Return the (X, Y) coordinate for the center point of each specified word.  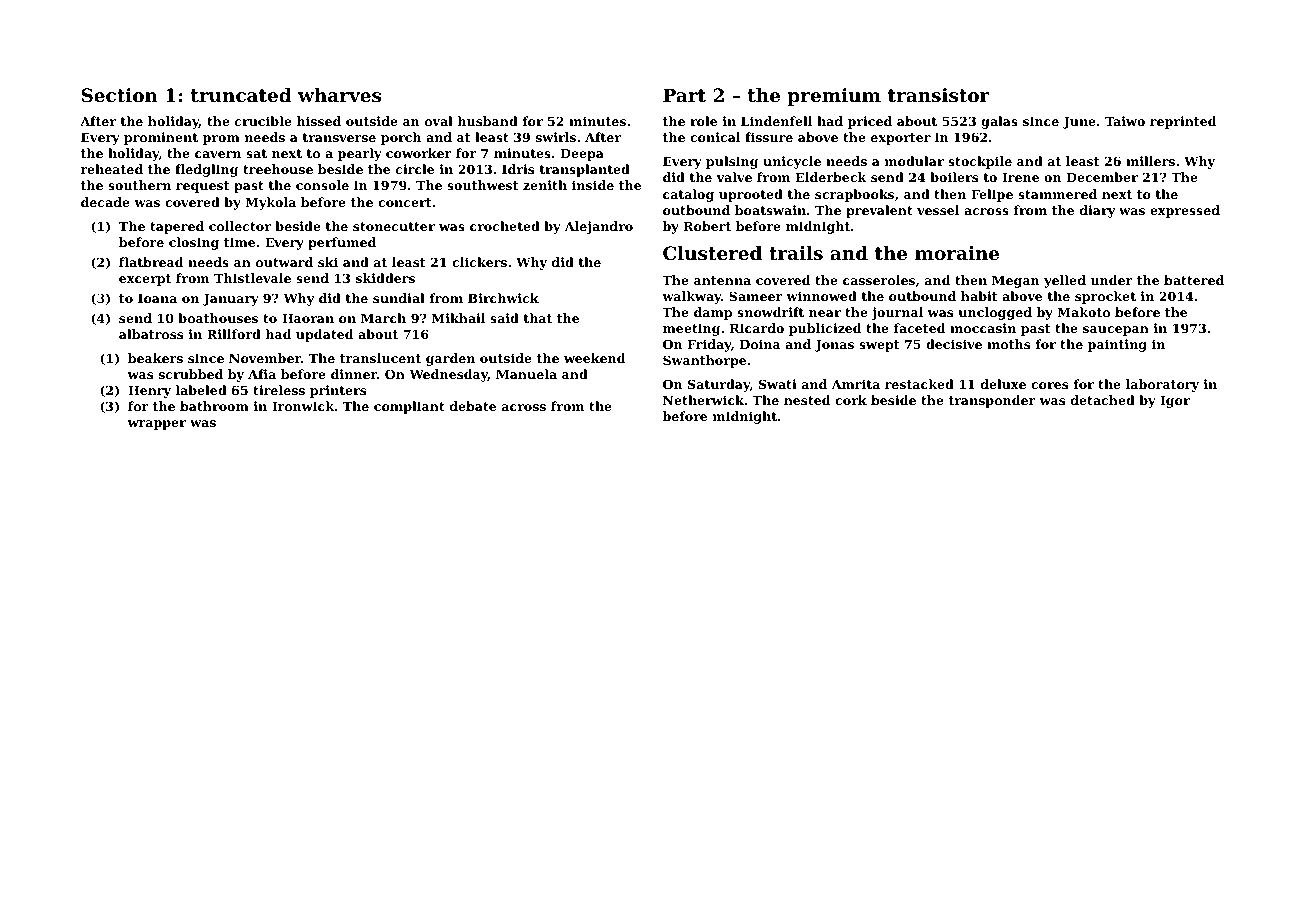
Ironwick (303, 406)
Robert (707, 226)
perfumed (342, 243)
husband (488, 121)
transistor (939, 95)
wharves (339, 95)
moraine (957, 253)
